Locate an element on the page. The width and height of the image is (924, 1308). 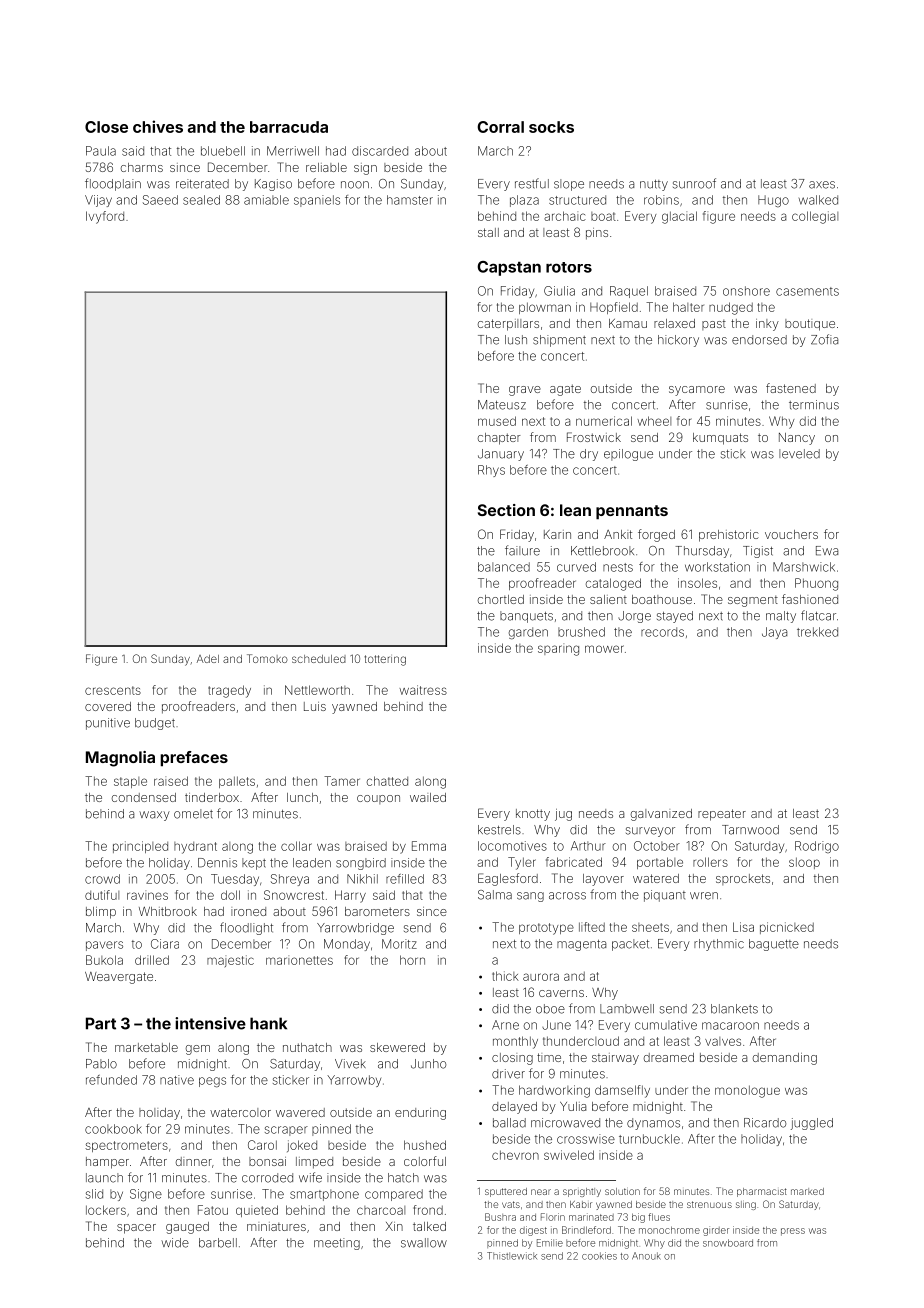
Vijay is located at coordinates (98, 201).
